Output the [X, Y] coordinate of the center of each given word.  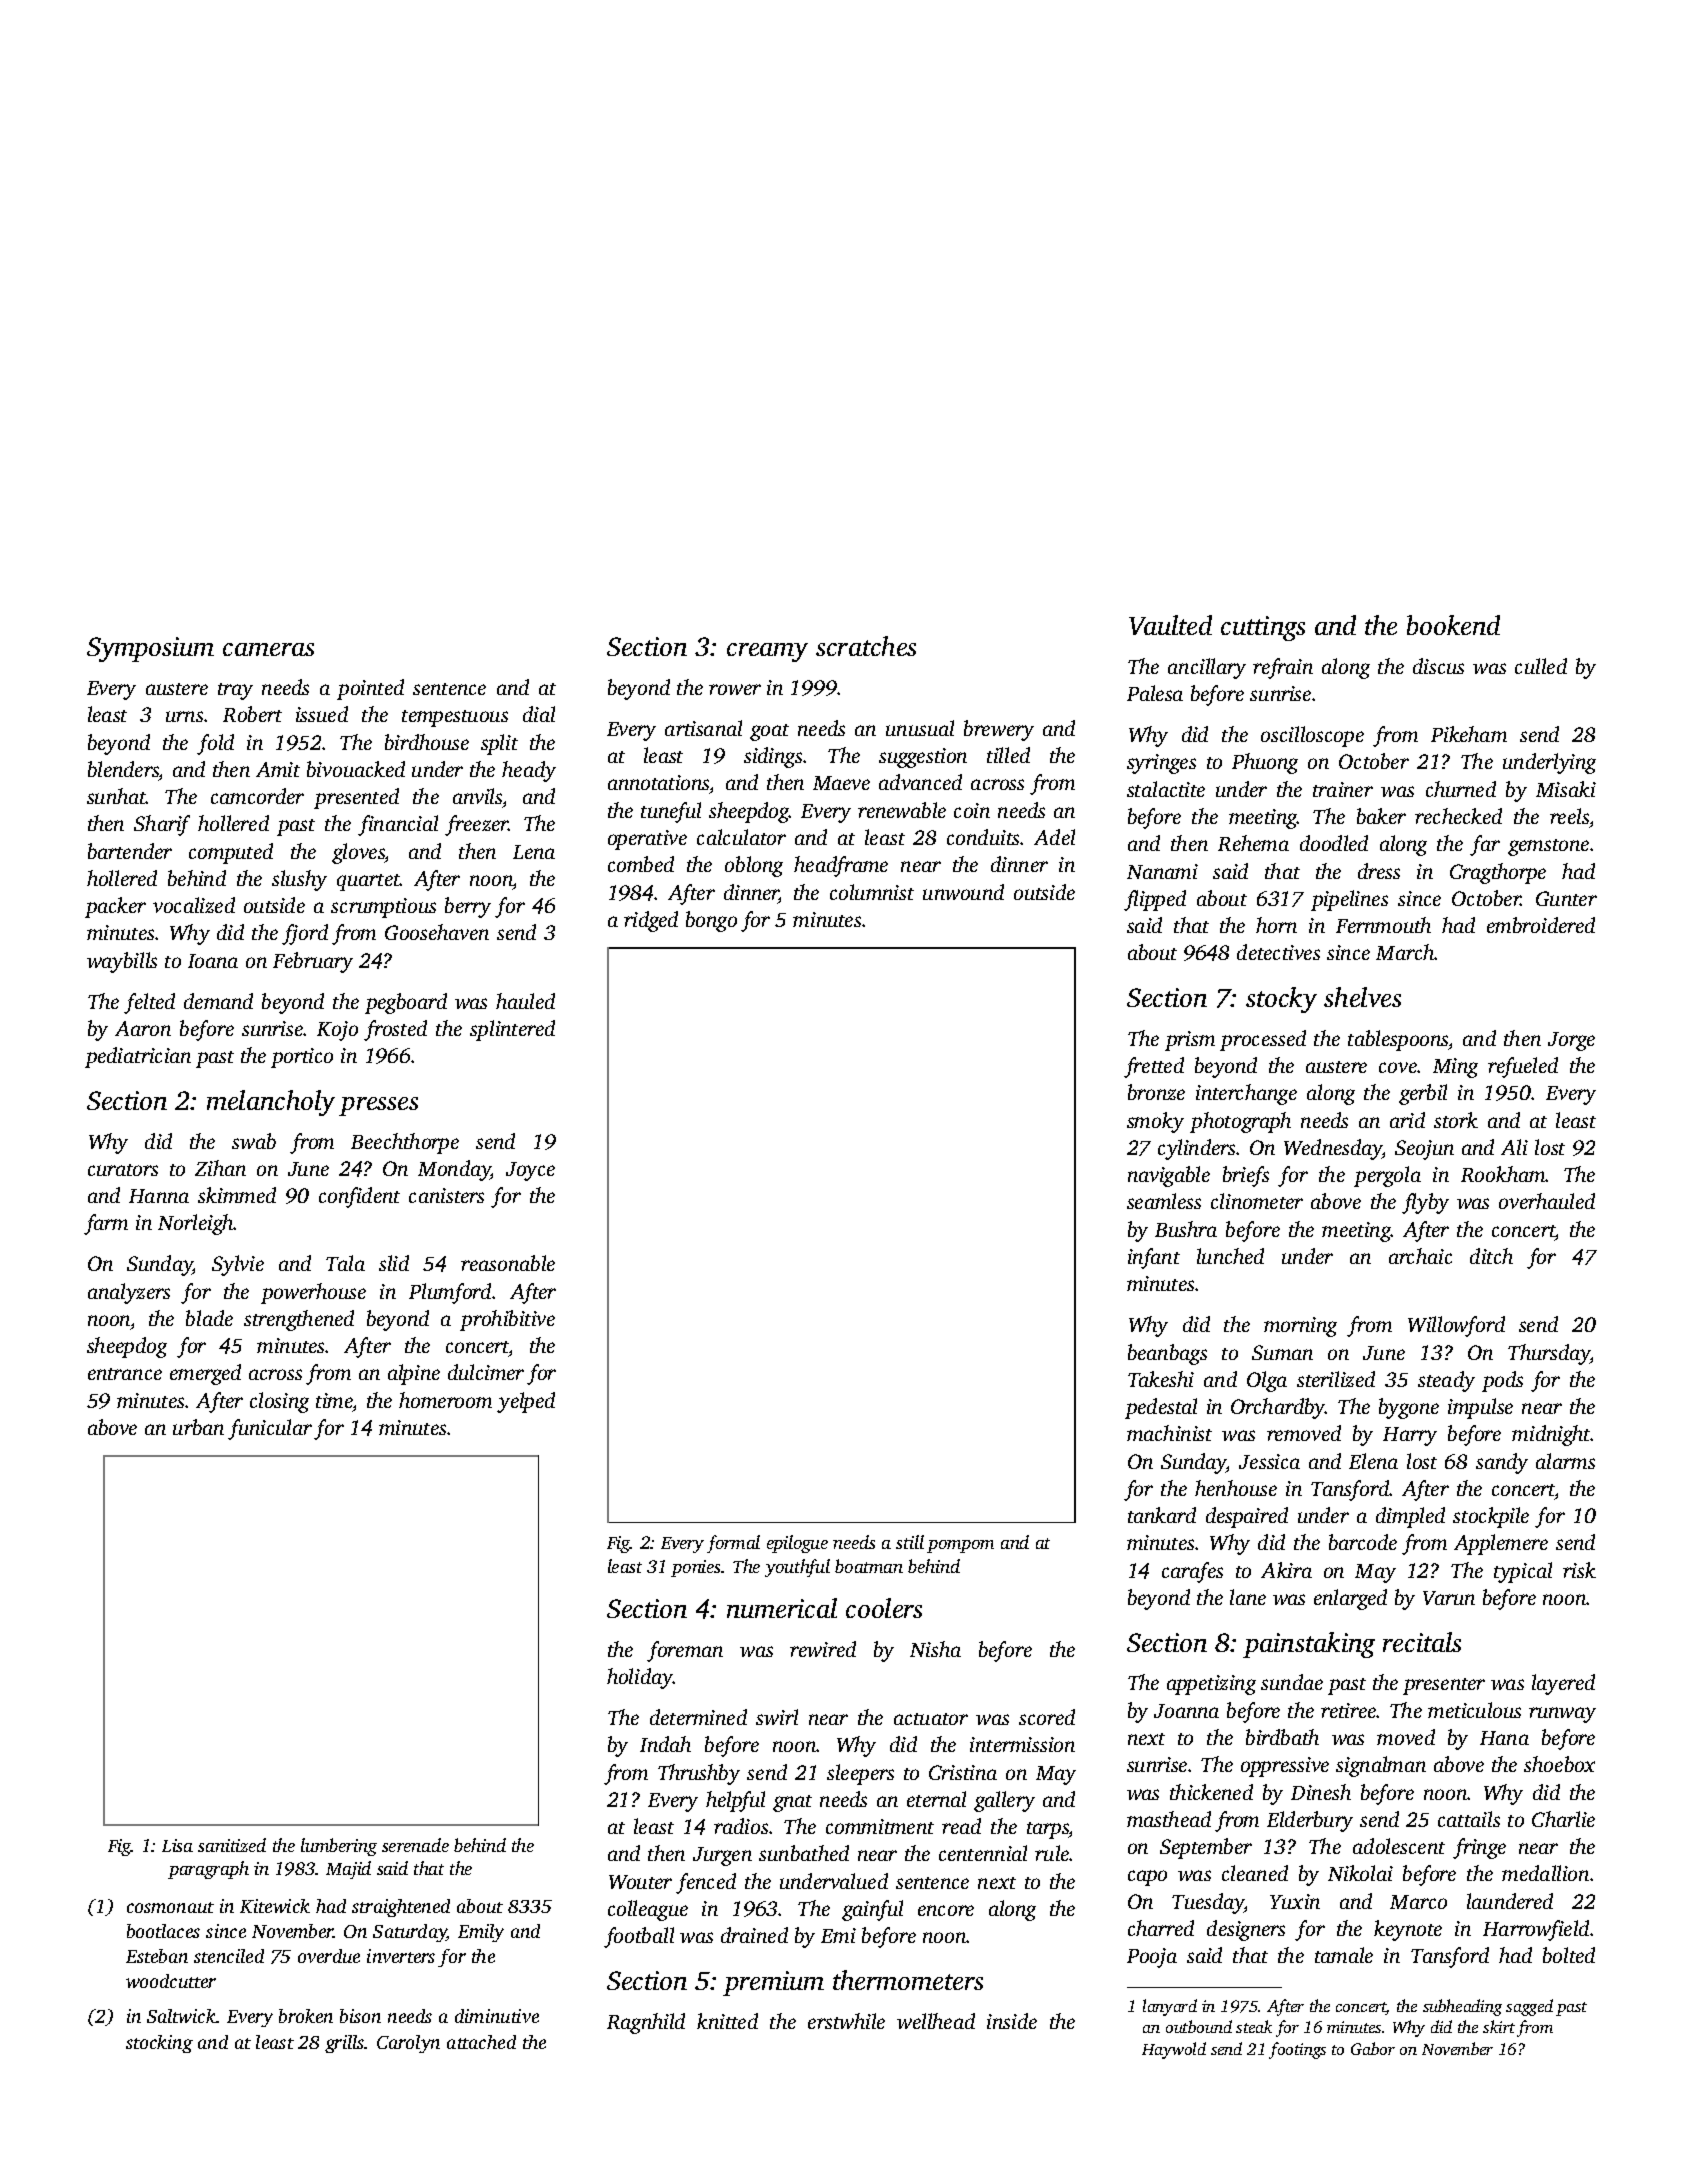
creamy [767, 652]
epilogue [797, 1544]
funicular [270, 1429]
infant [1154, 1258]
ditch [1491, 1256]
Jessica [1269, 1461]
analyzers [129, 1293]
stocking [159, 2044]
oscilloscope [1312, 736]
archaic [1420, 1256]
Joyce [530, 1171]
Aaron [143, 1028]
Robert [252, 714]
